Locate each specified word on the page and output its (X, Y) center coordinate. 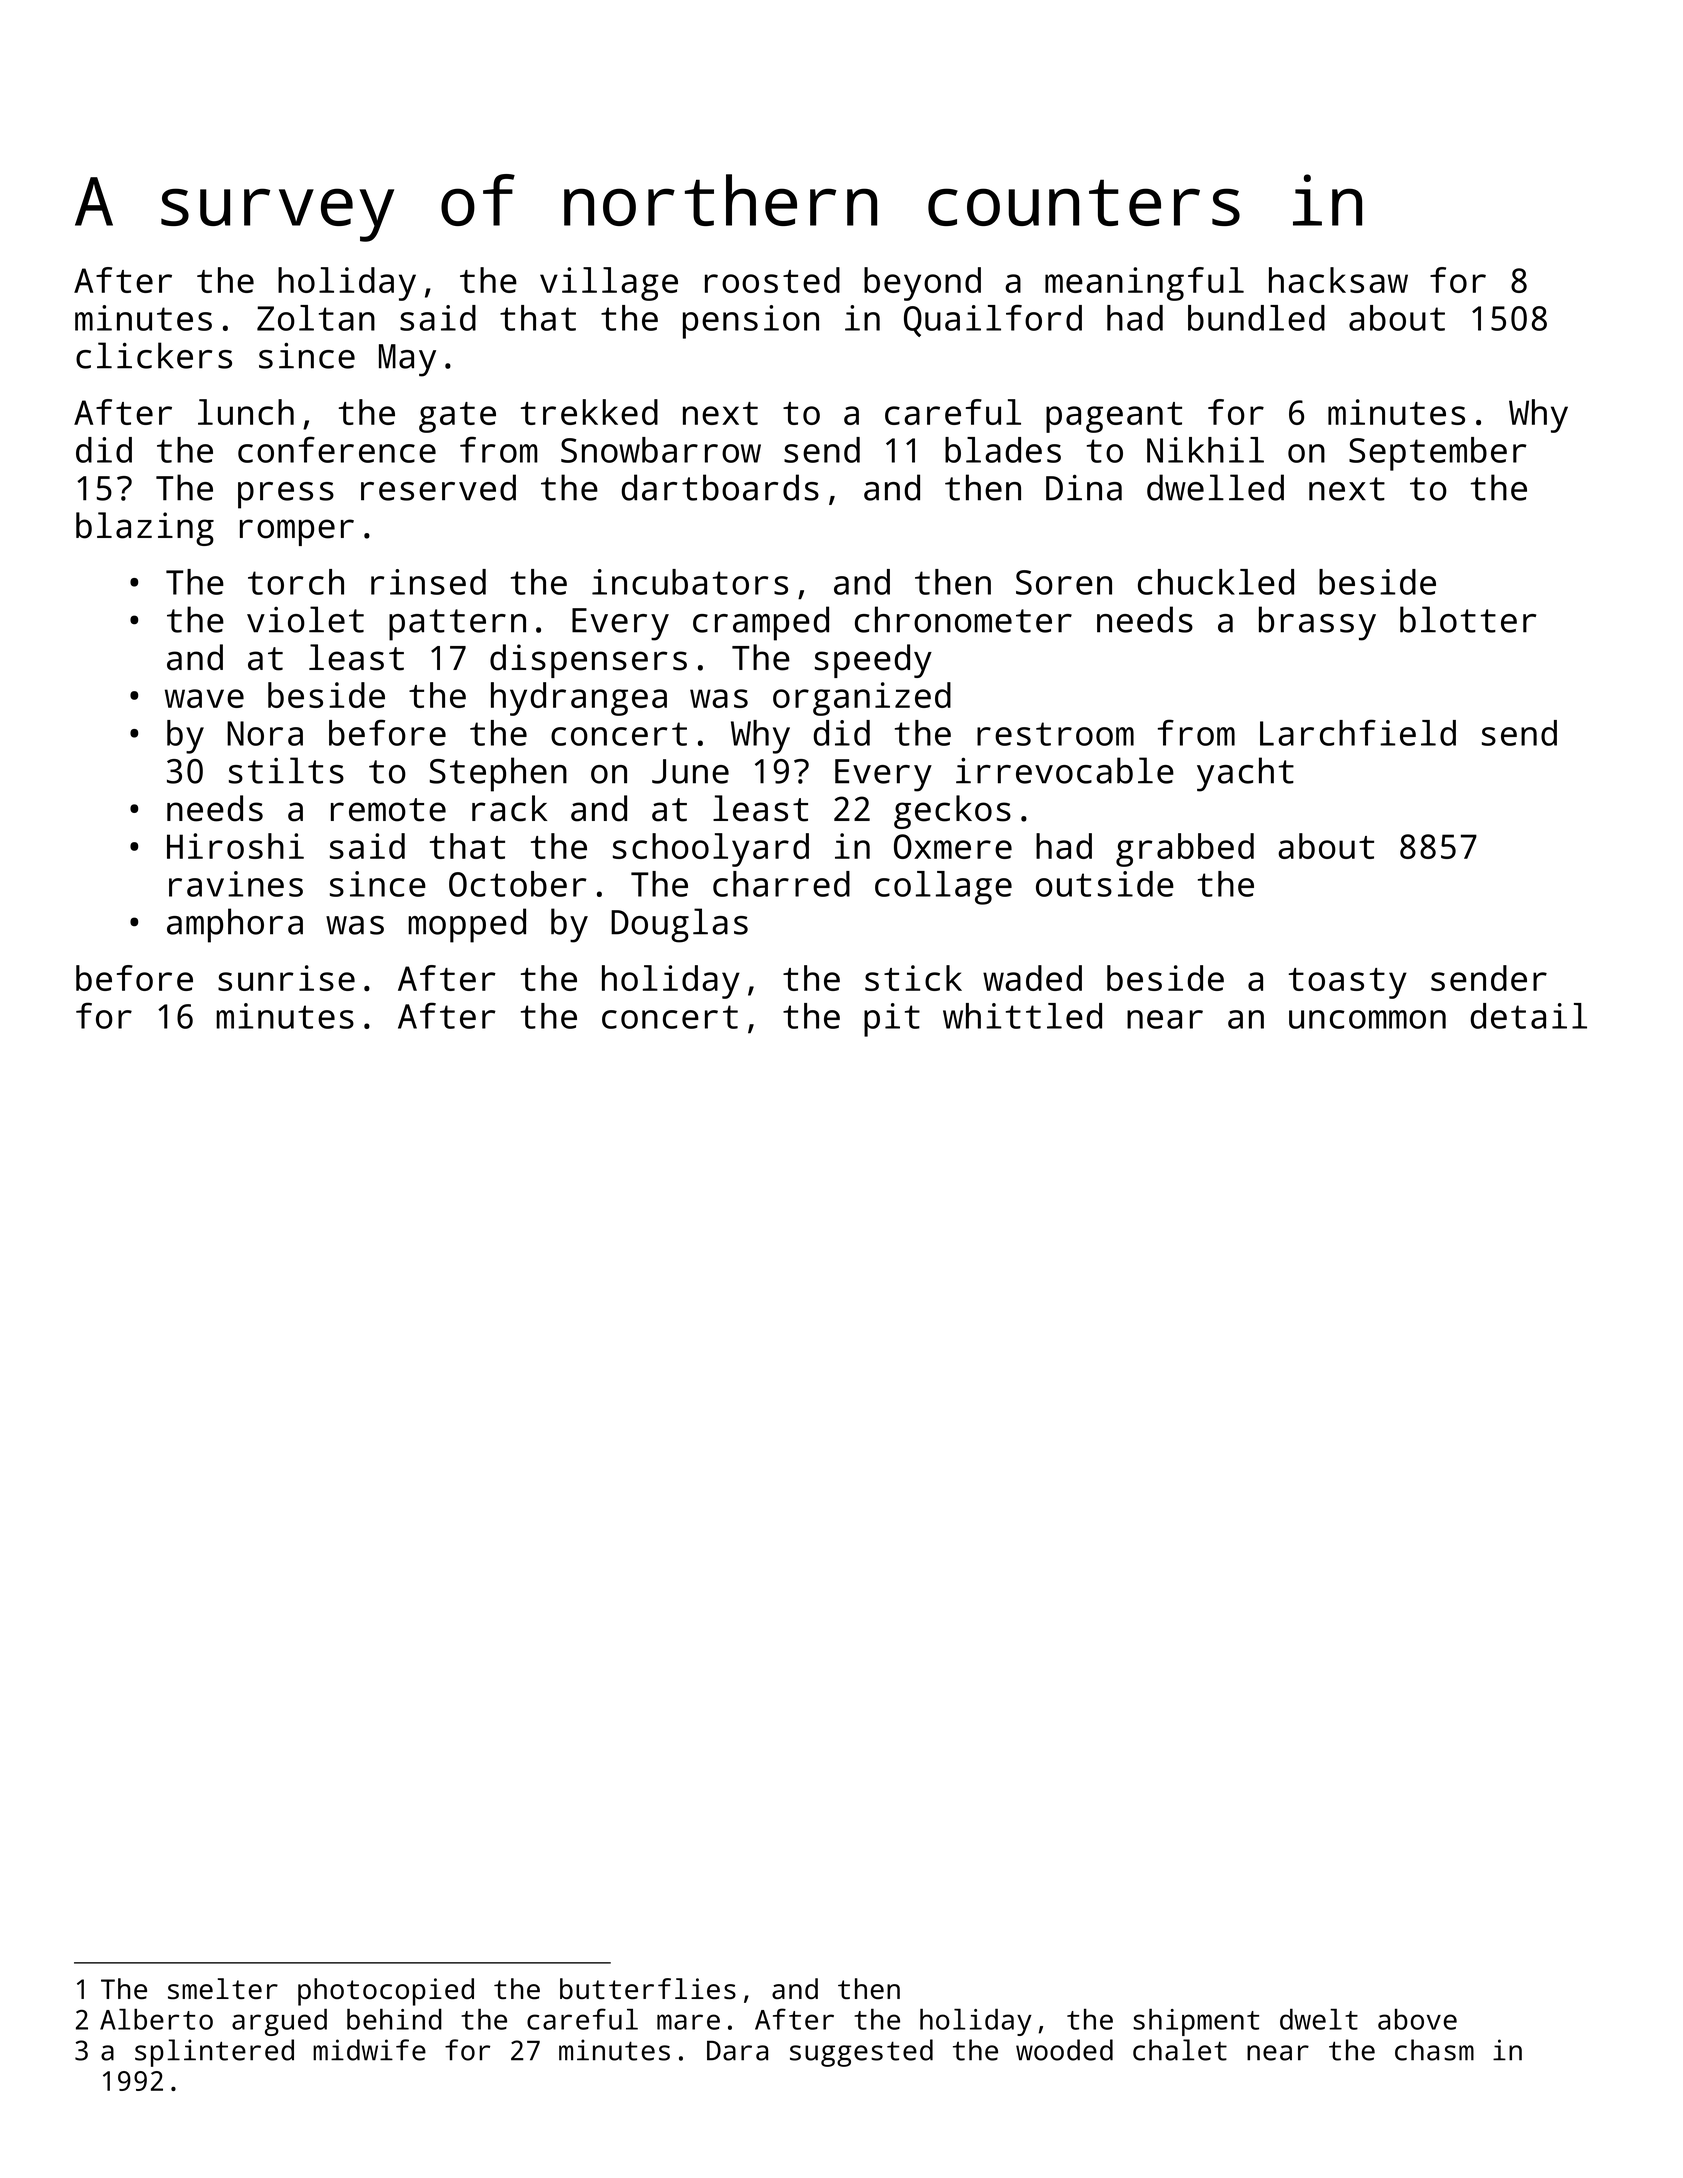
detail (1528, 1016)
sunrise (286, 978)
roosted (772, 280)
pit (892, 1020)
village (609, 284)
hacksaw (1338, 280)
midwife (369, 2050)
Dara (737, 2051)
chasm (1434, 2050)
